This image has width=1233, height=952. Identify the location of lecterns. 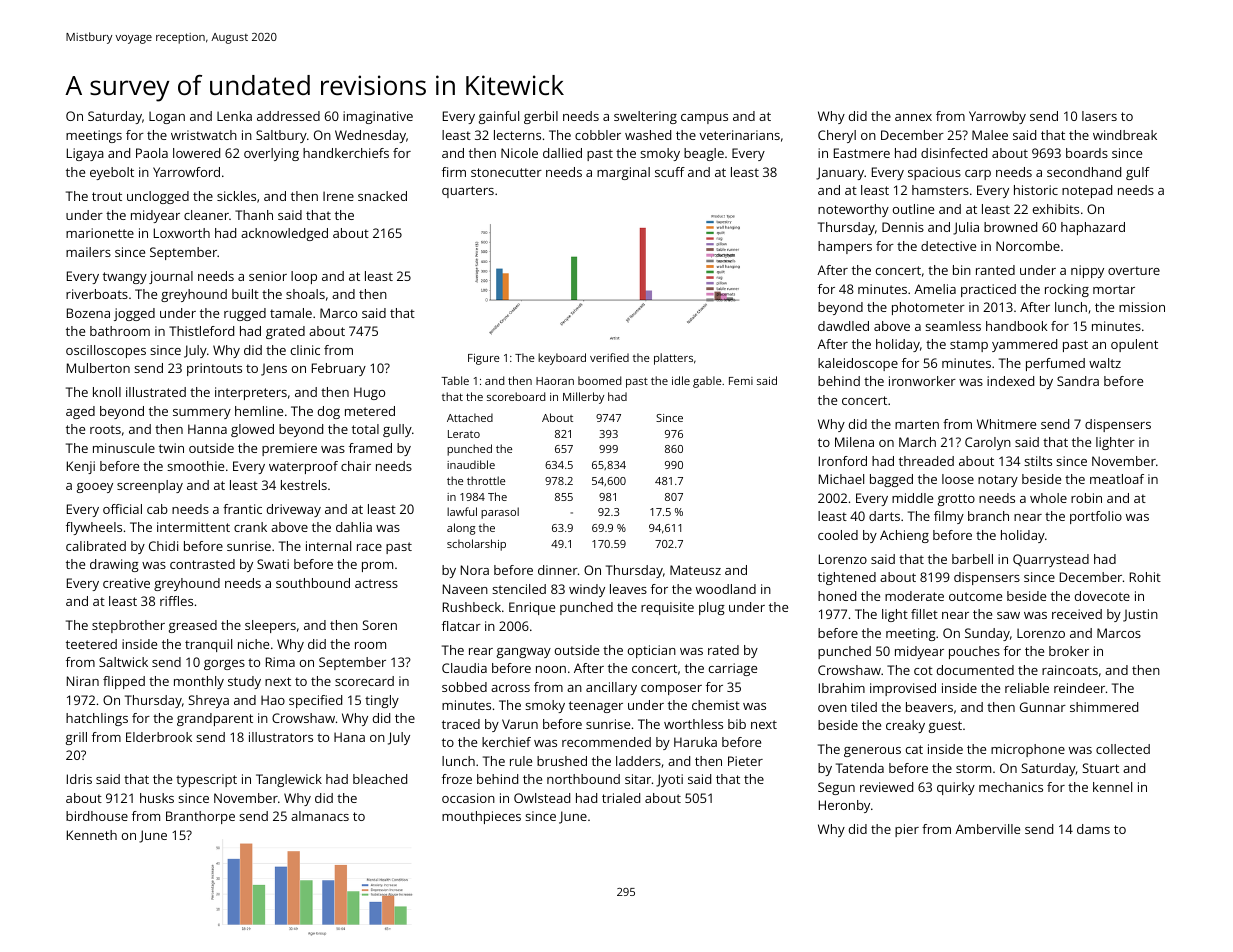
(517, 135).
